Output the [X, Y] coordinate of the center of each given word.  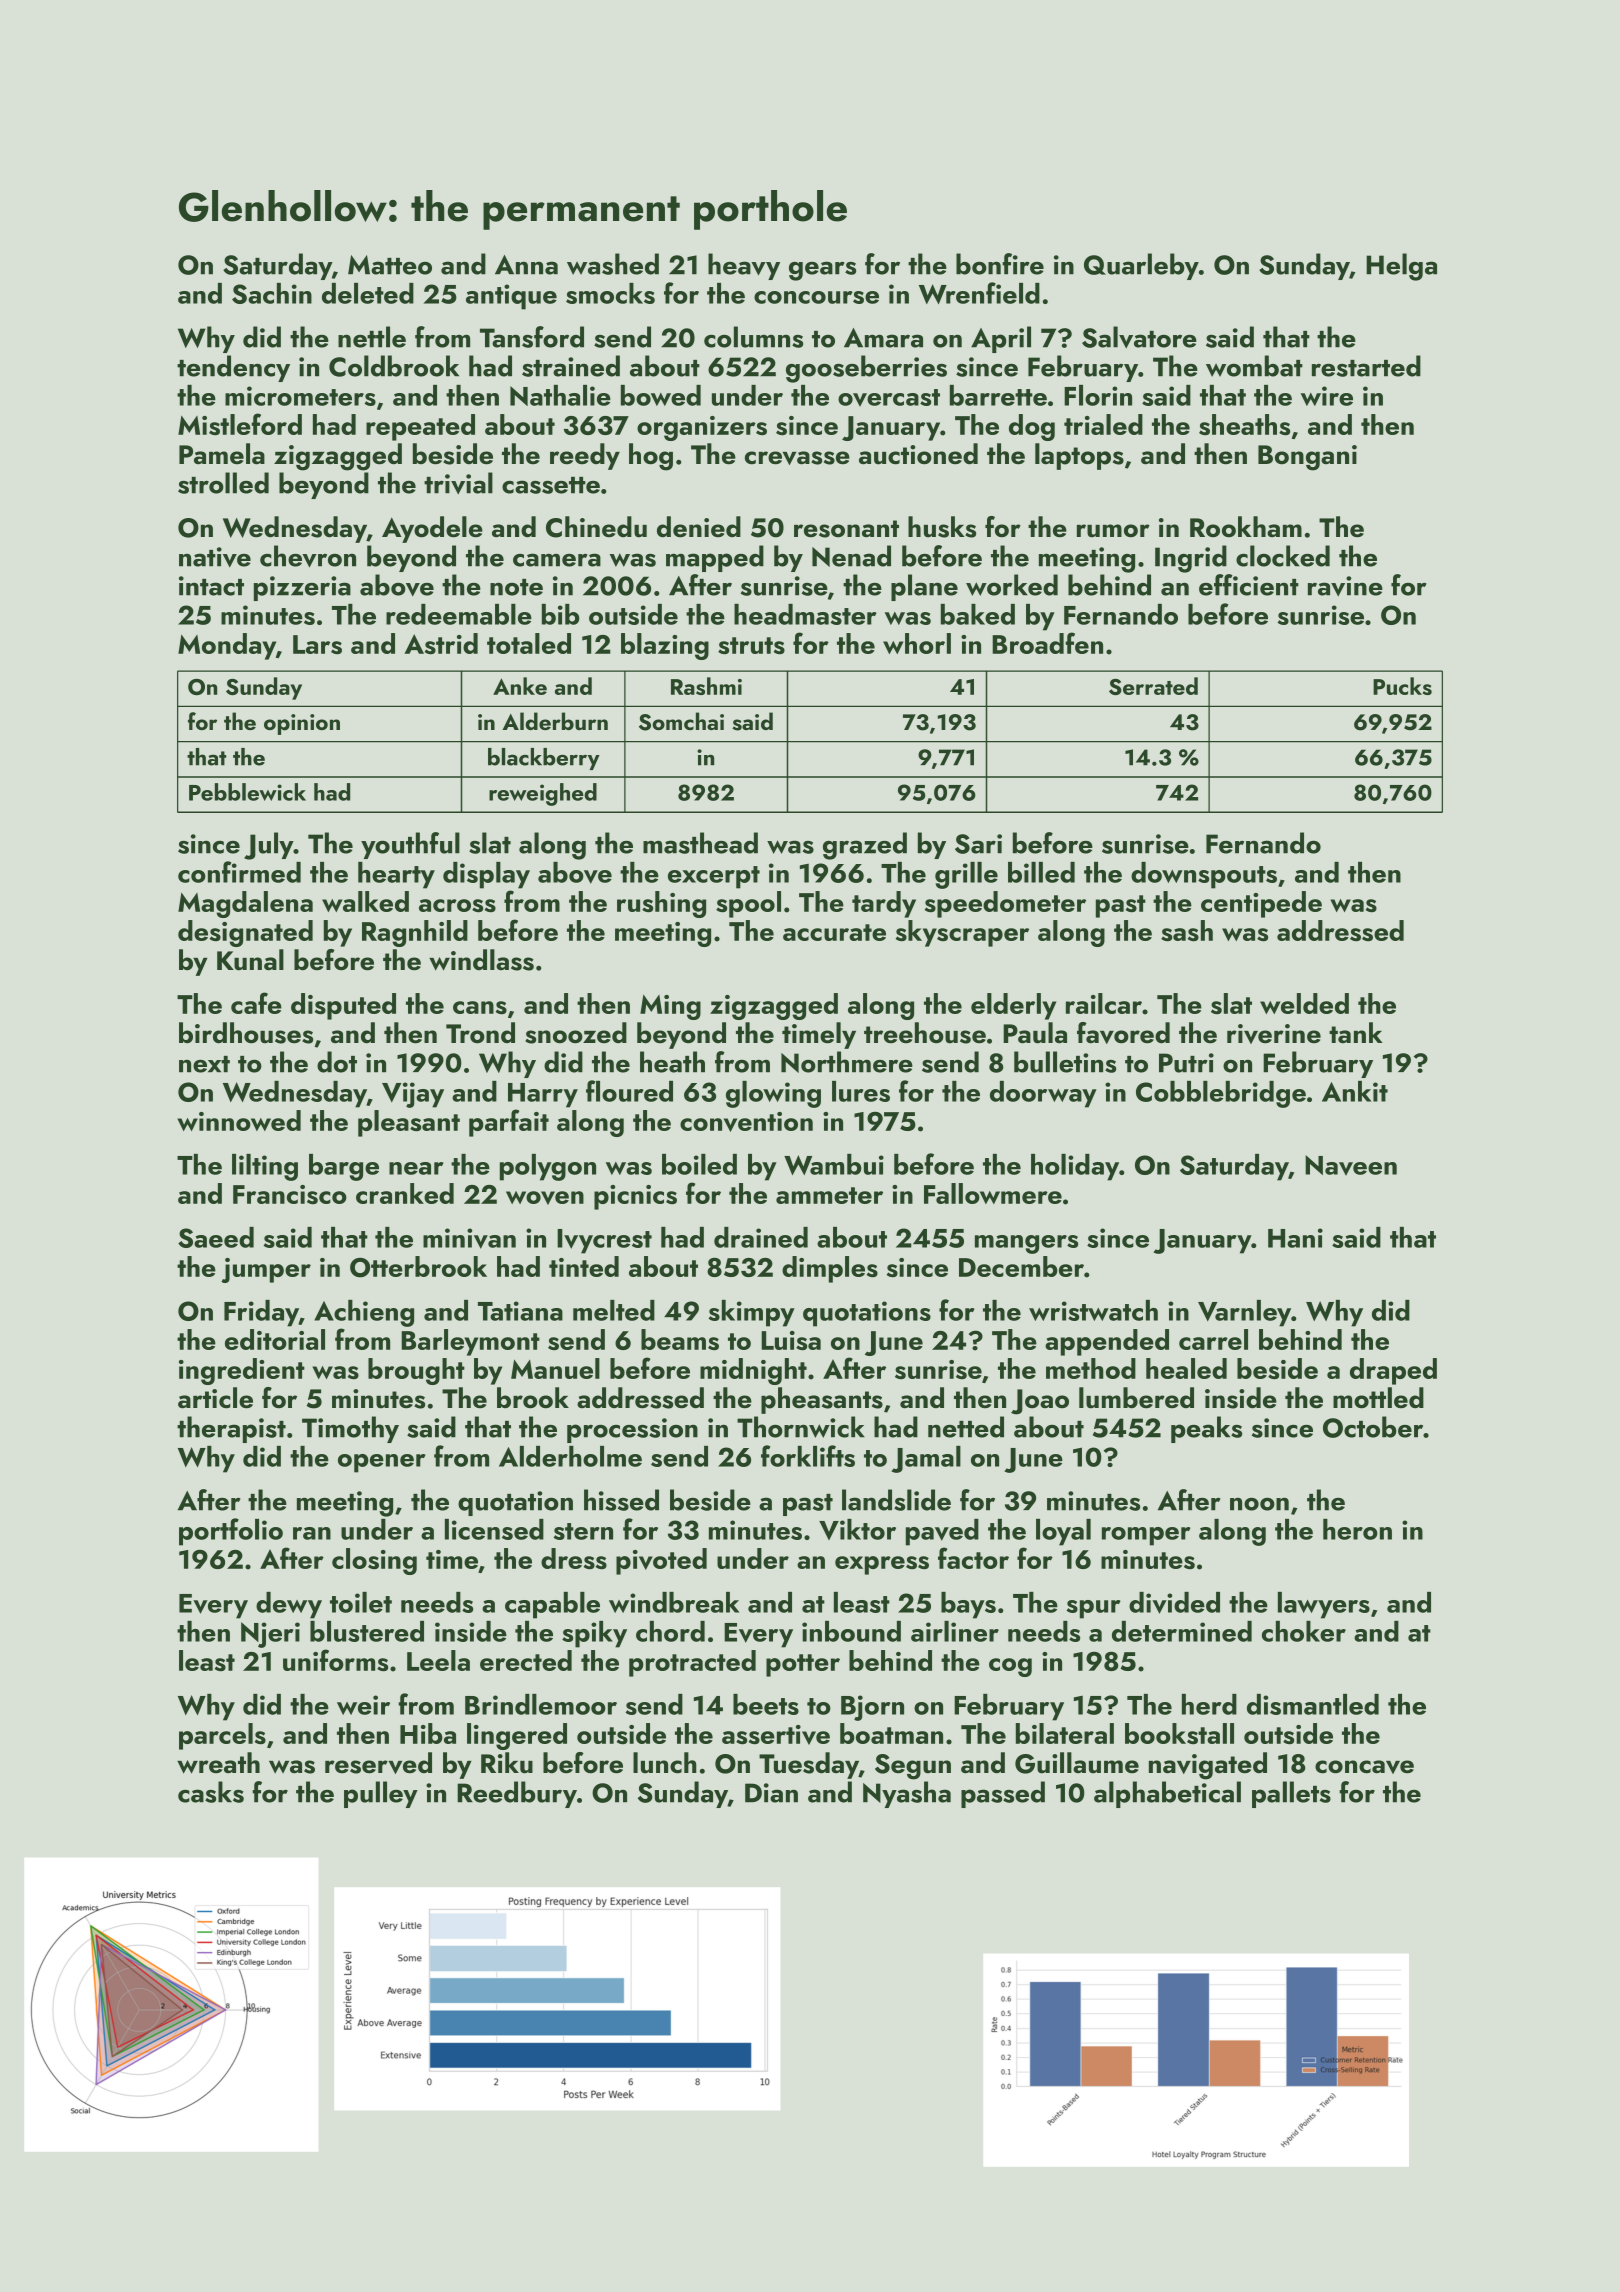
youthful [410, 845]
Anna [526, 265]
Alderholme [570, 1456]
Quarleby [1141, 266]
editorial [275, 1339]
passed [1003, 1794]
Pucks [1402, 686]
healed [1186, 1368]
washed [613, 264]
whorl [917, 643]
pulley [381, 1794]
